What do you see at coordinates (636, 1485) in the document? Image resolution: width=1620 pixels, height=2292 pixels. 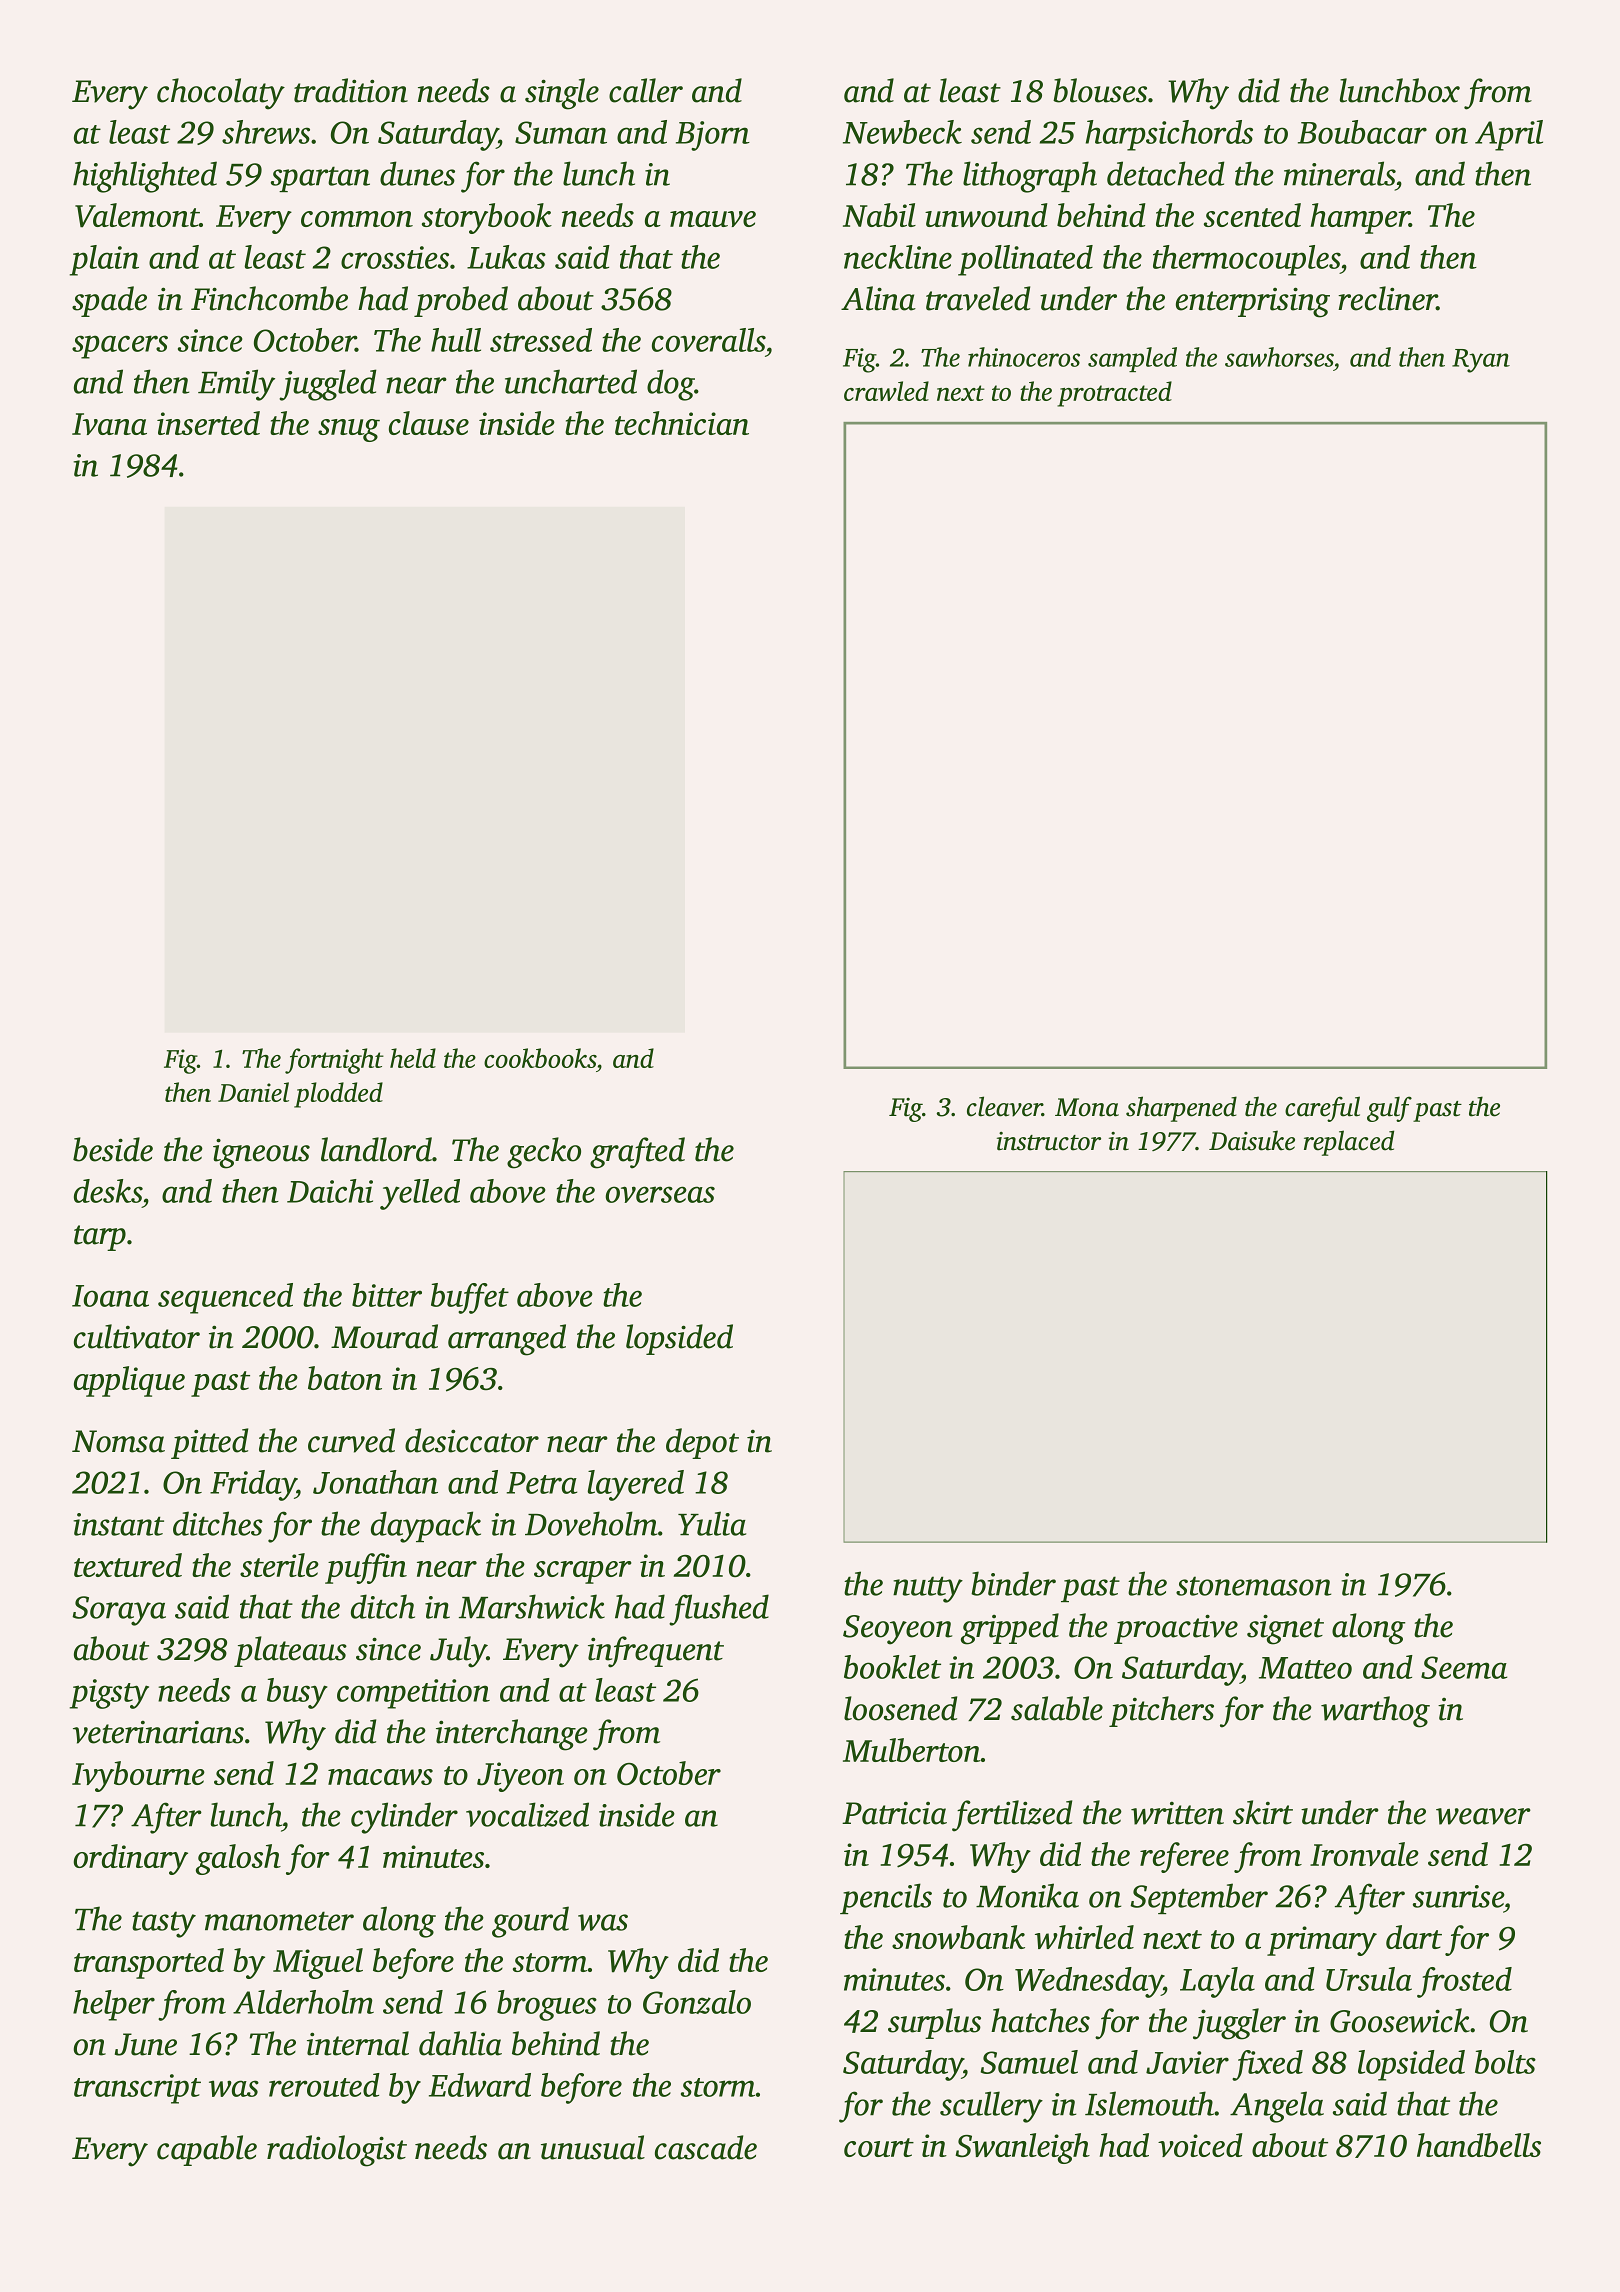 I see `layered` at bounding box center [636, 1485].
